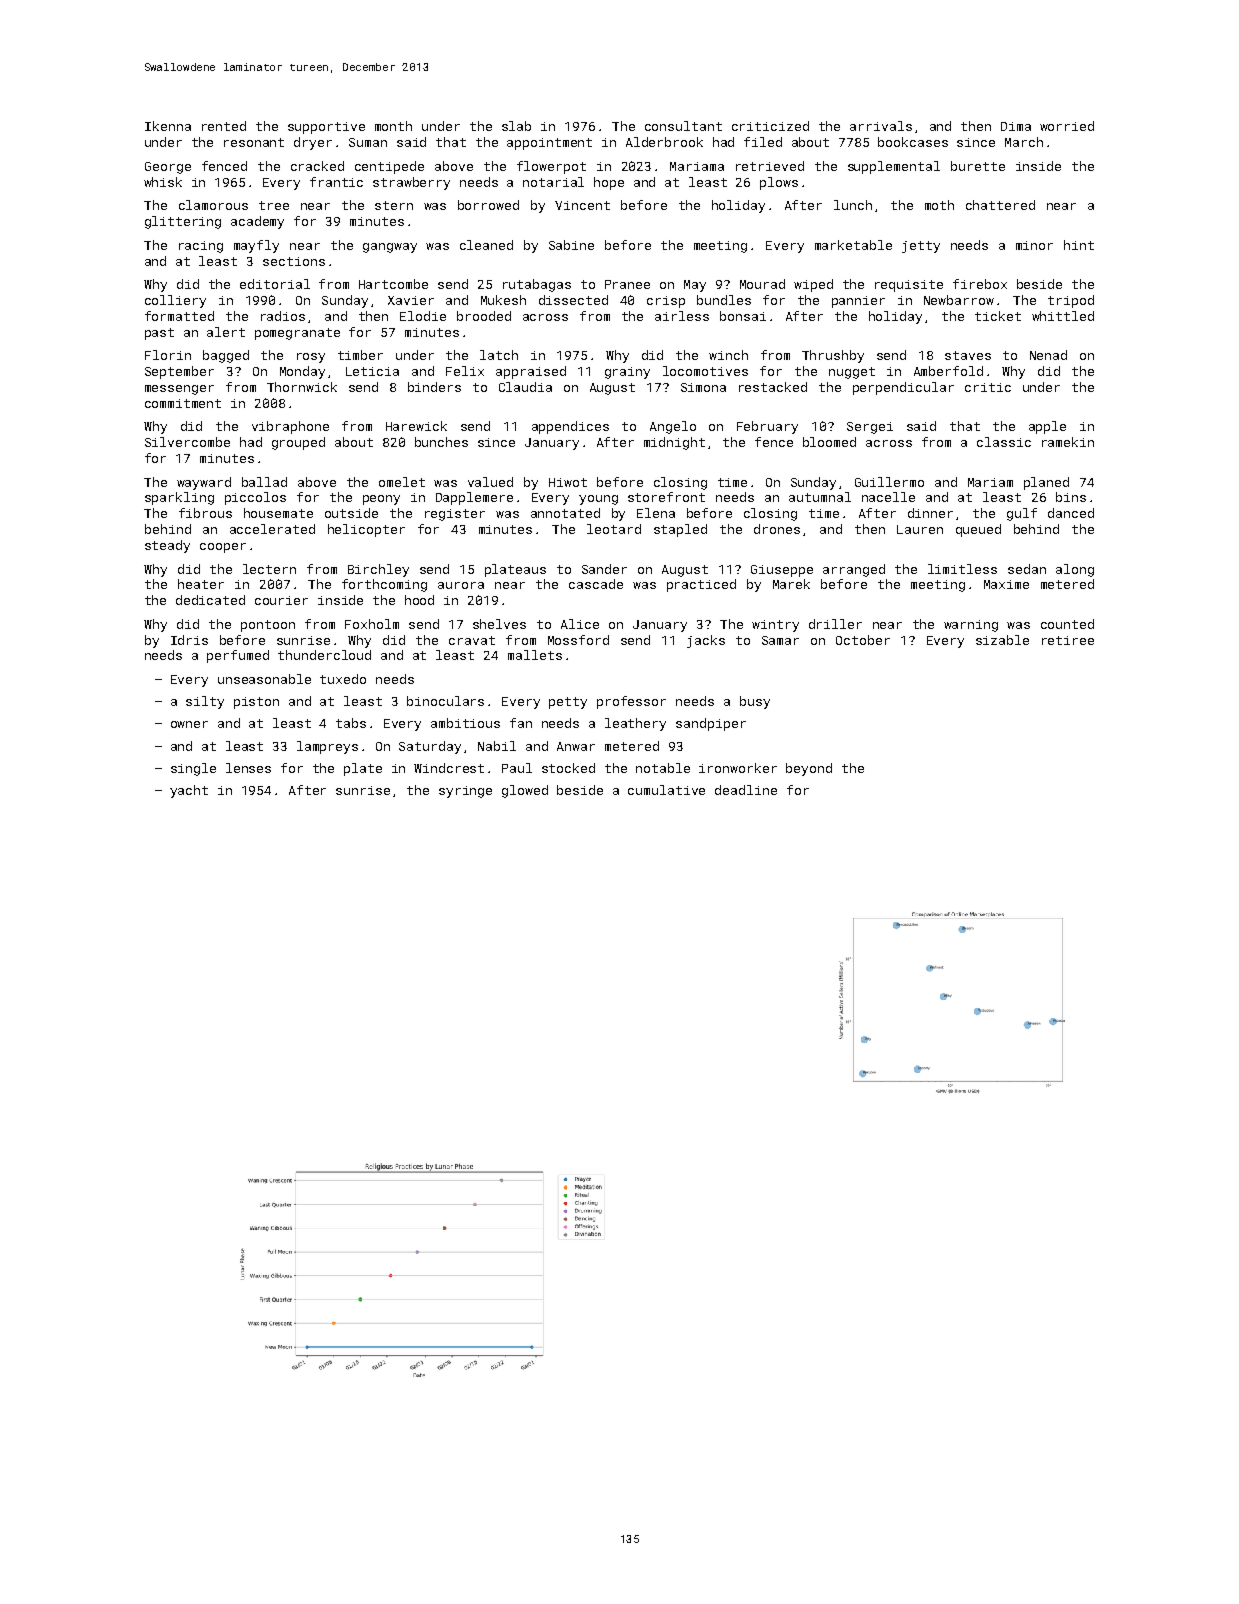 This screenshot has width=1239, height=1604. Describe the element at coordinates (384, 585) in the screenshot. I see `forthcoming` at that location.
